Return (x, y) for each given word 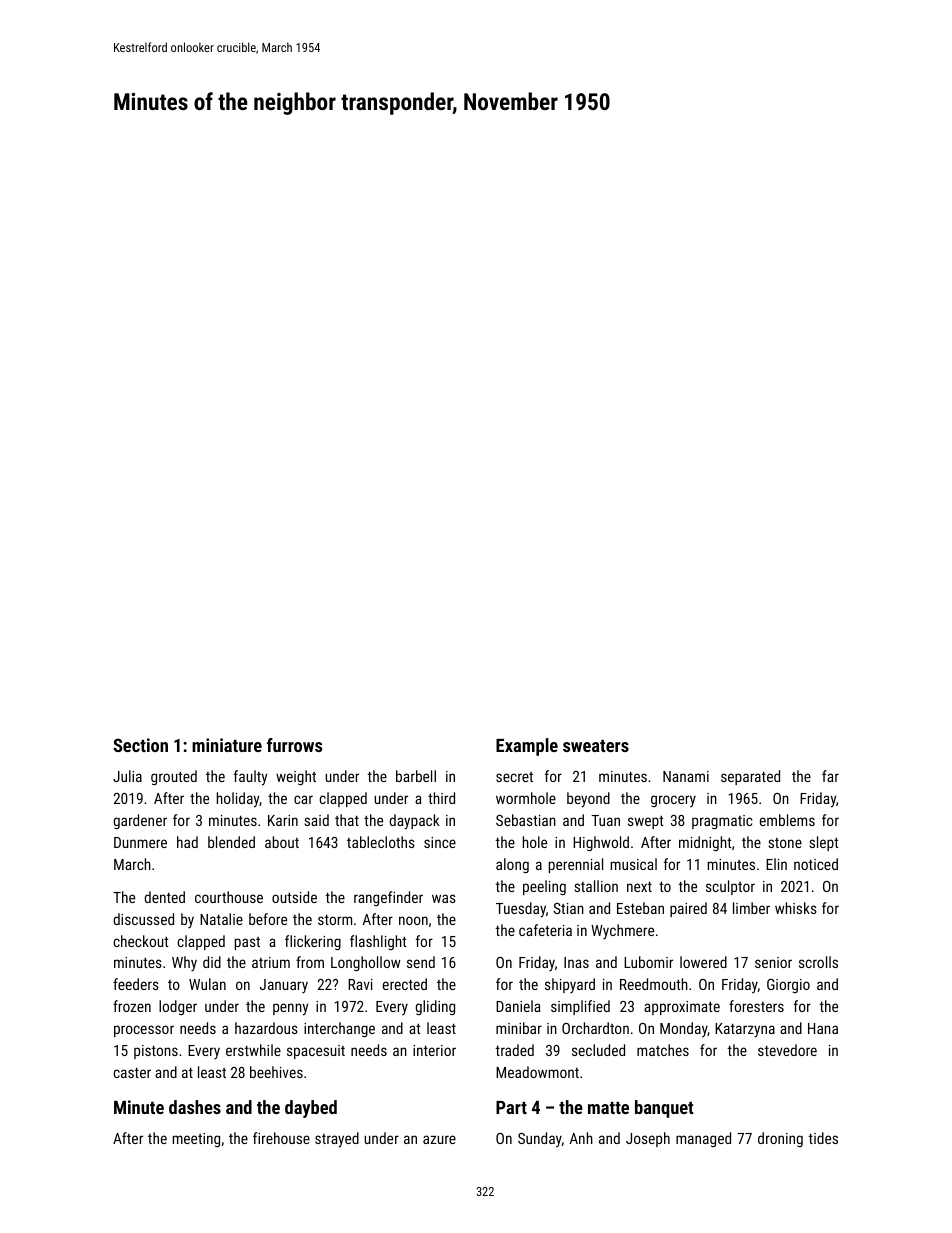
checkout (141, 941)
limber (751, 908)
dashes (195, 1107)
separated (750, 777)
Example (527, 747)
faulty (250, 778)
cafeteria (545, 930)
